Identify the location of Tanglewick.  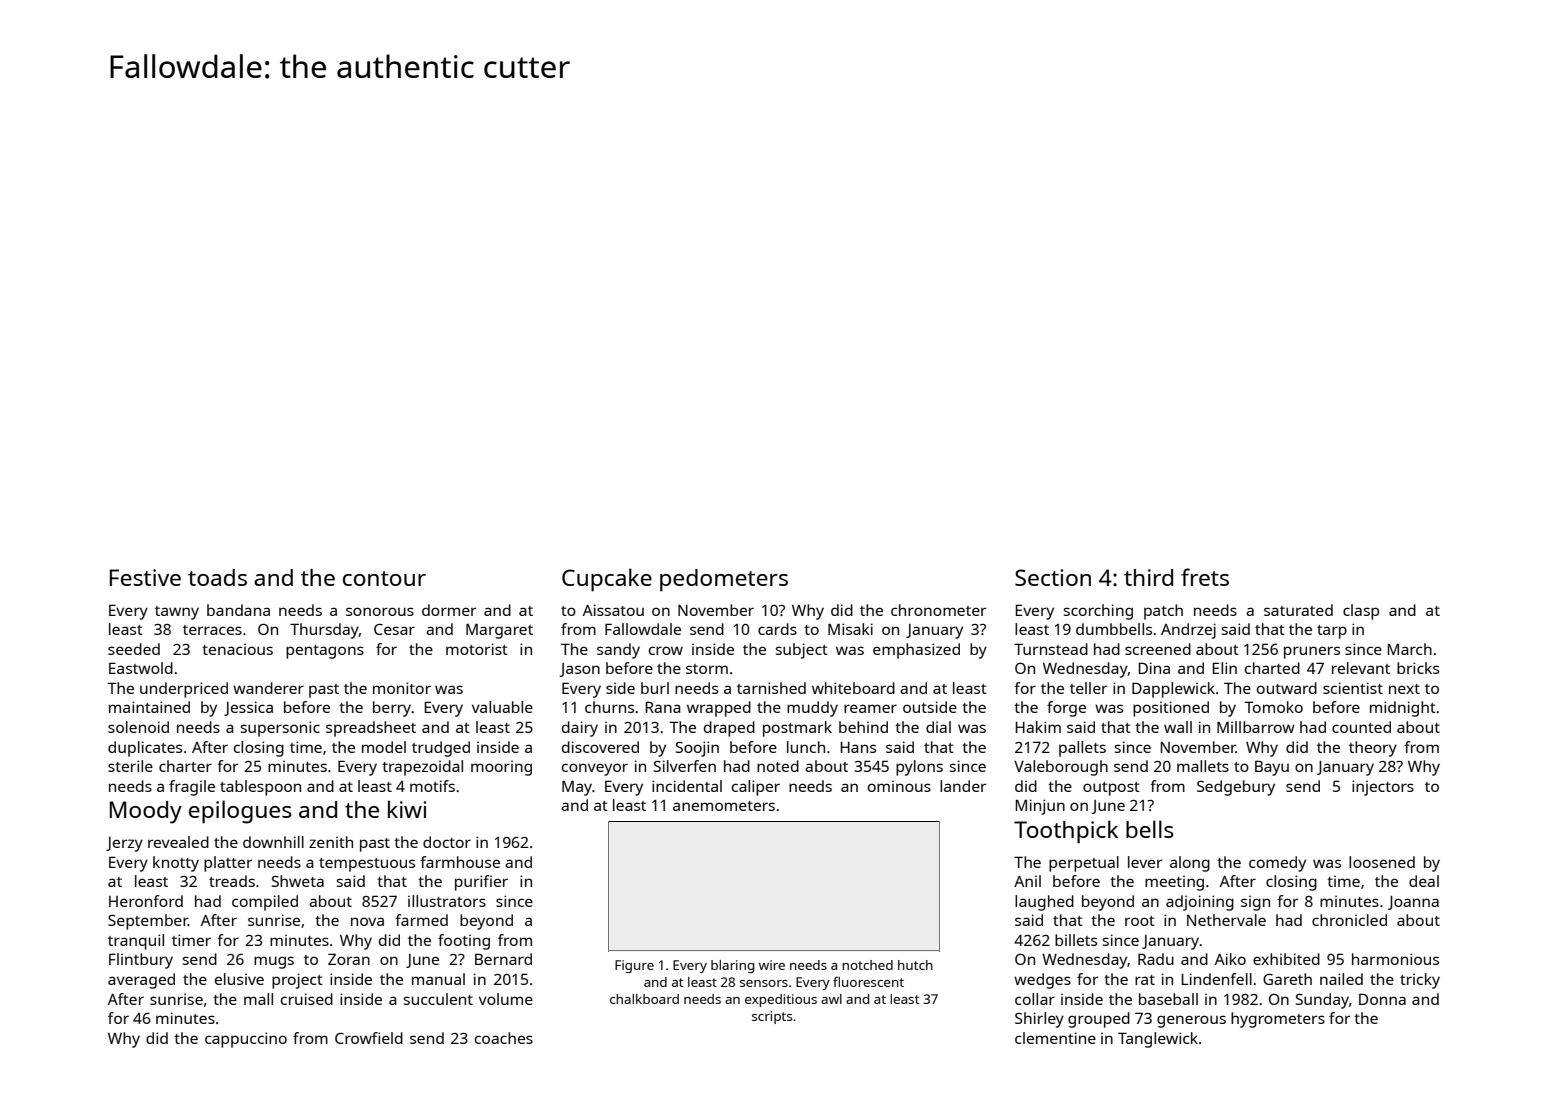
(1158, 1040).
